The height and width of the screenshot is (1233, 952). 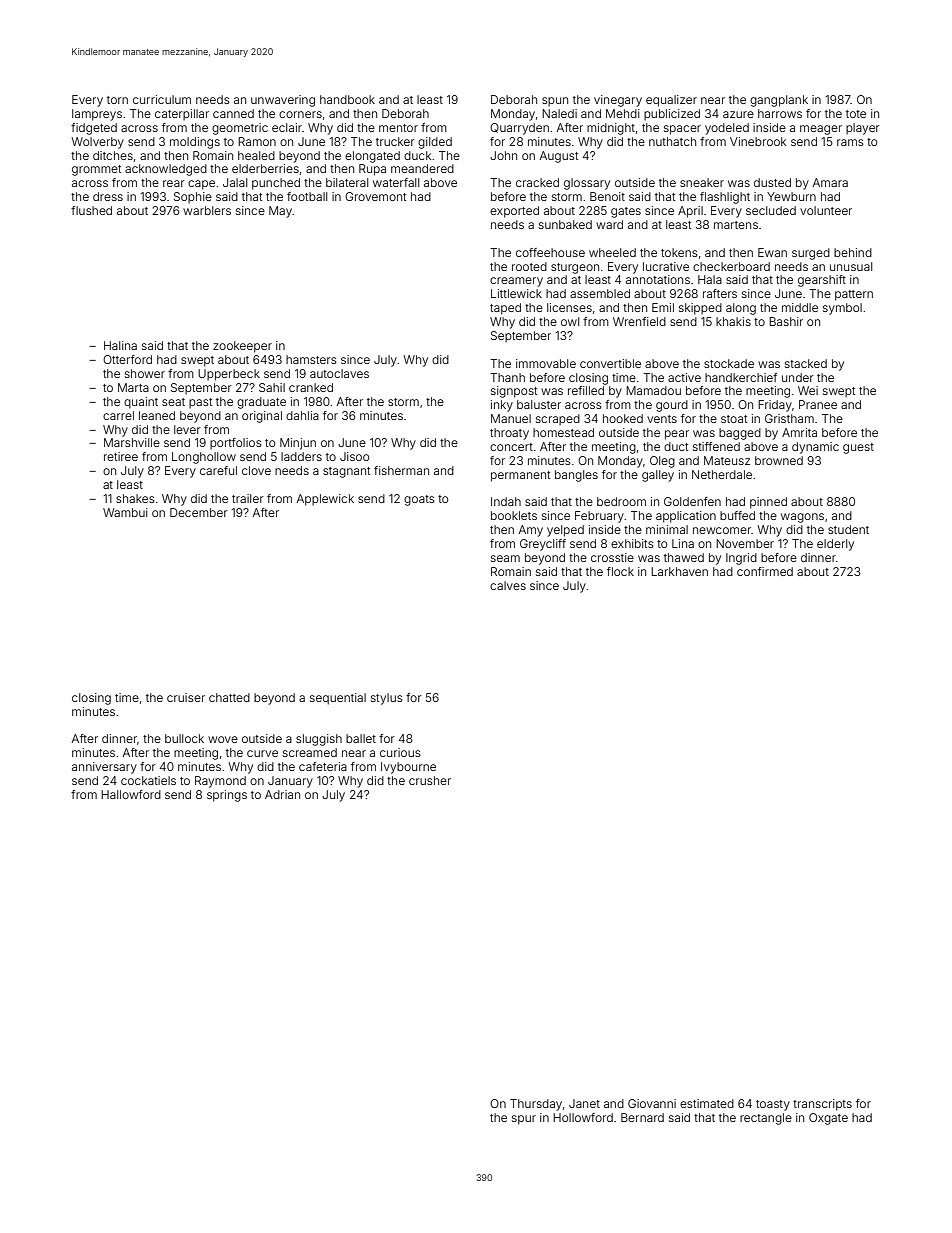 I want to click on Amara, so click(x=830, y=182).
